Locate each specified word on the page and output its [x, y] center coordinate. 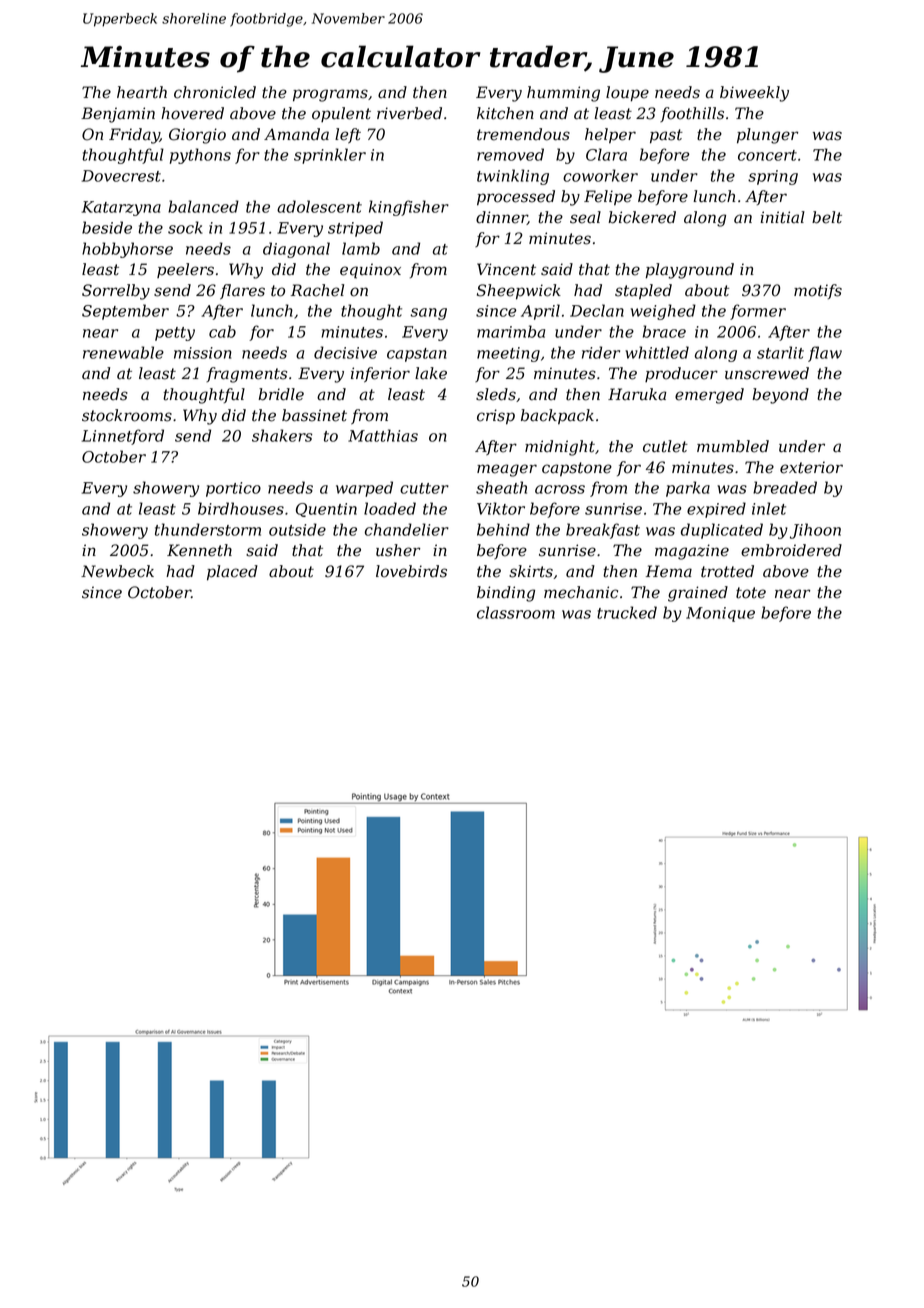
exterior [811, 467]
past [666, 136]
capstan [417, 355]
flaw [825, 354]
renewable [123, 352]
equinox [370, 271]
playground [690, 271]
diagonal [296, 250]
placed [232, 573]
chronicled [215, 92]
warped [364, 489]
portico [233, 489]
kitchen [505, 113]
